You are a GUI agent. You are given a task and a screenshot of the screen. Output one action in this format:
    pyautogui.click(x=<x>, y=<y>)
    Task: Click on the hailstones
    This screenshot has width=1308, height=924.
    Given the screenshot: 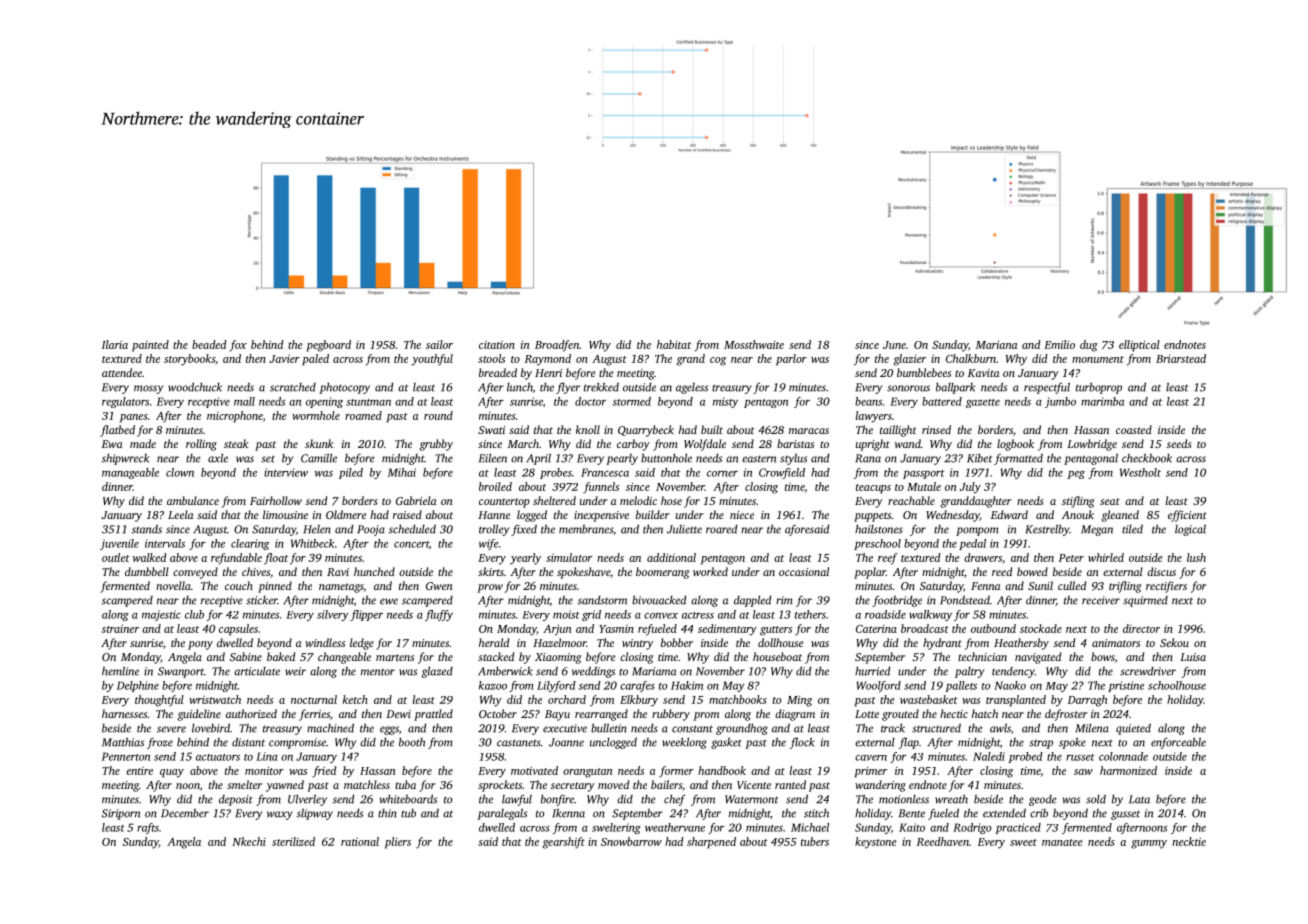 What is the action you would take?
    pyautogui.click(x=879, y=529)
